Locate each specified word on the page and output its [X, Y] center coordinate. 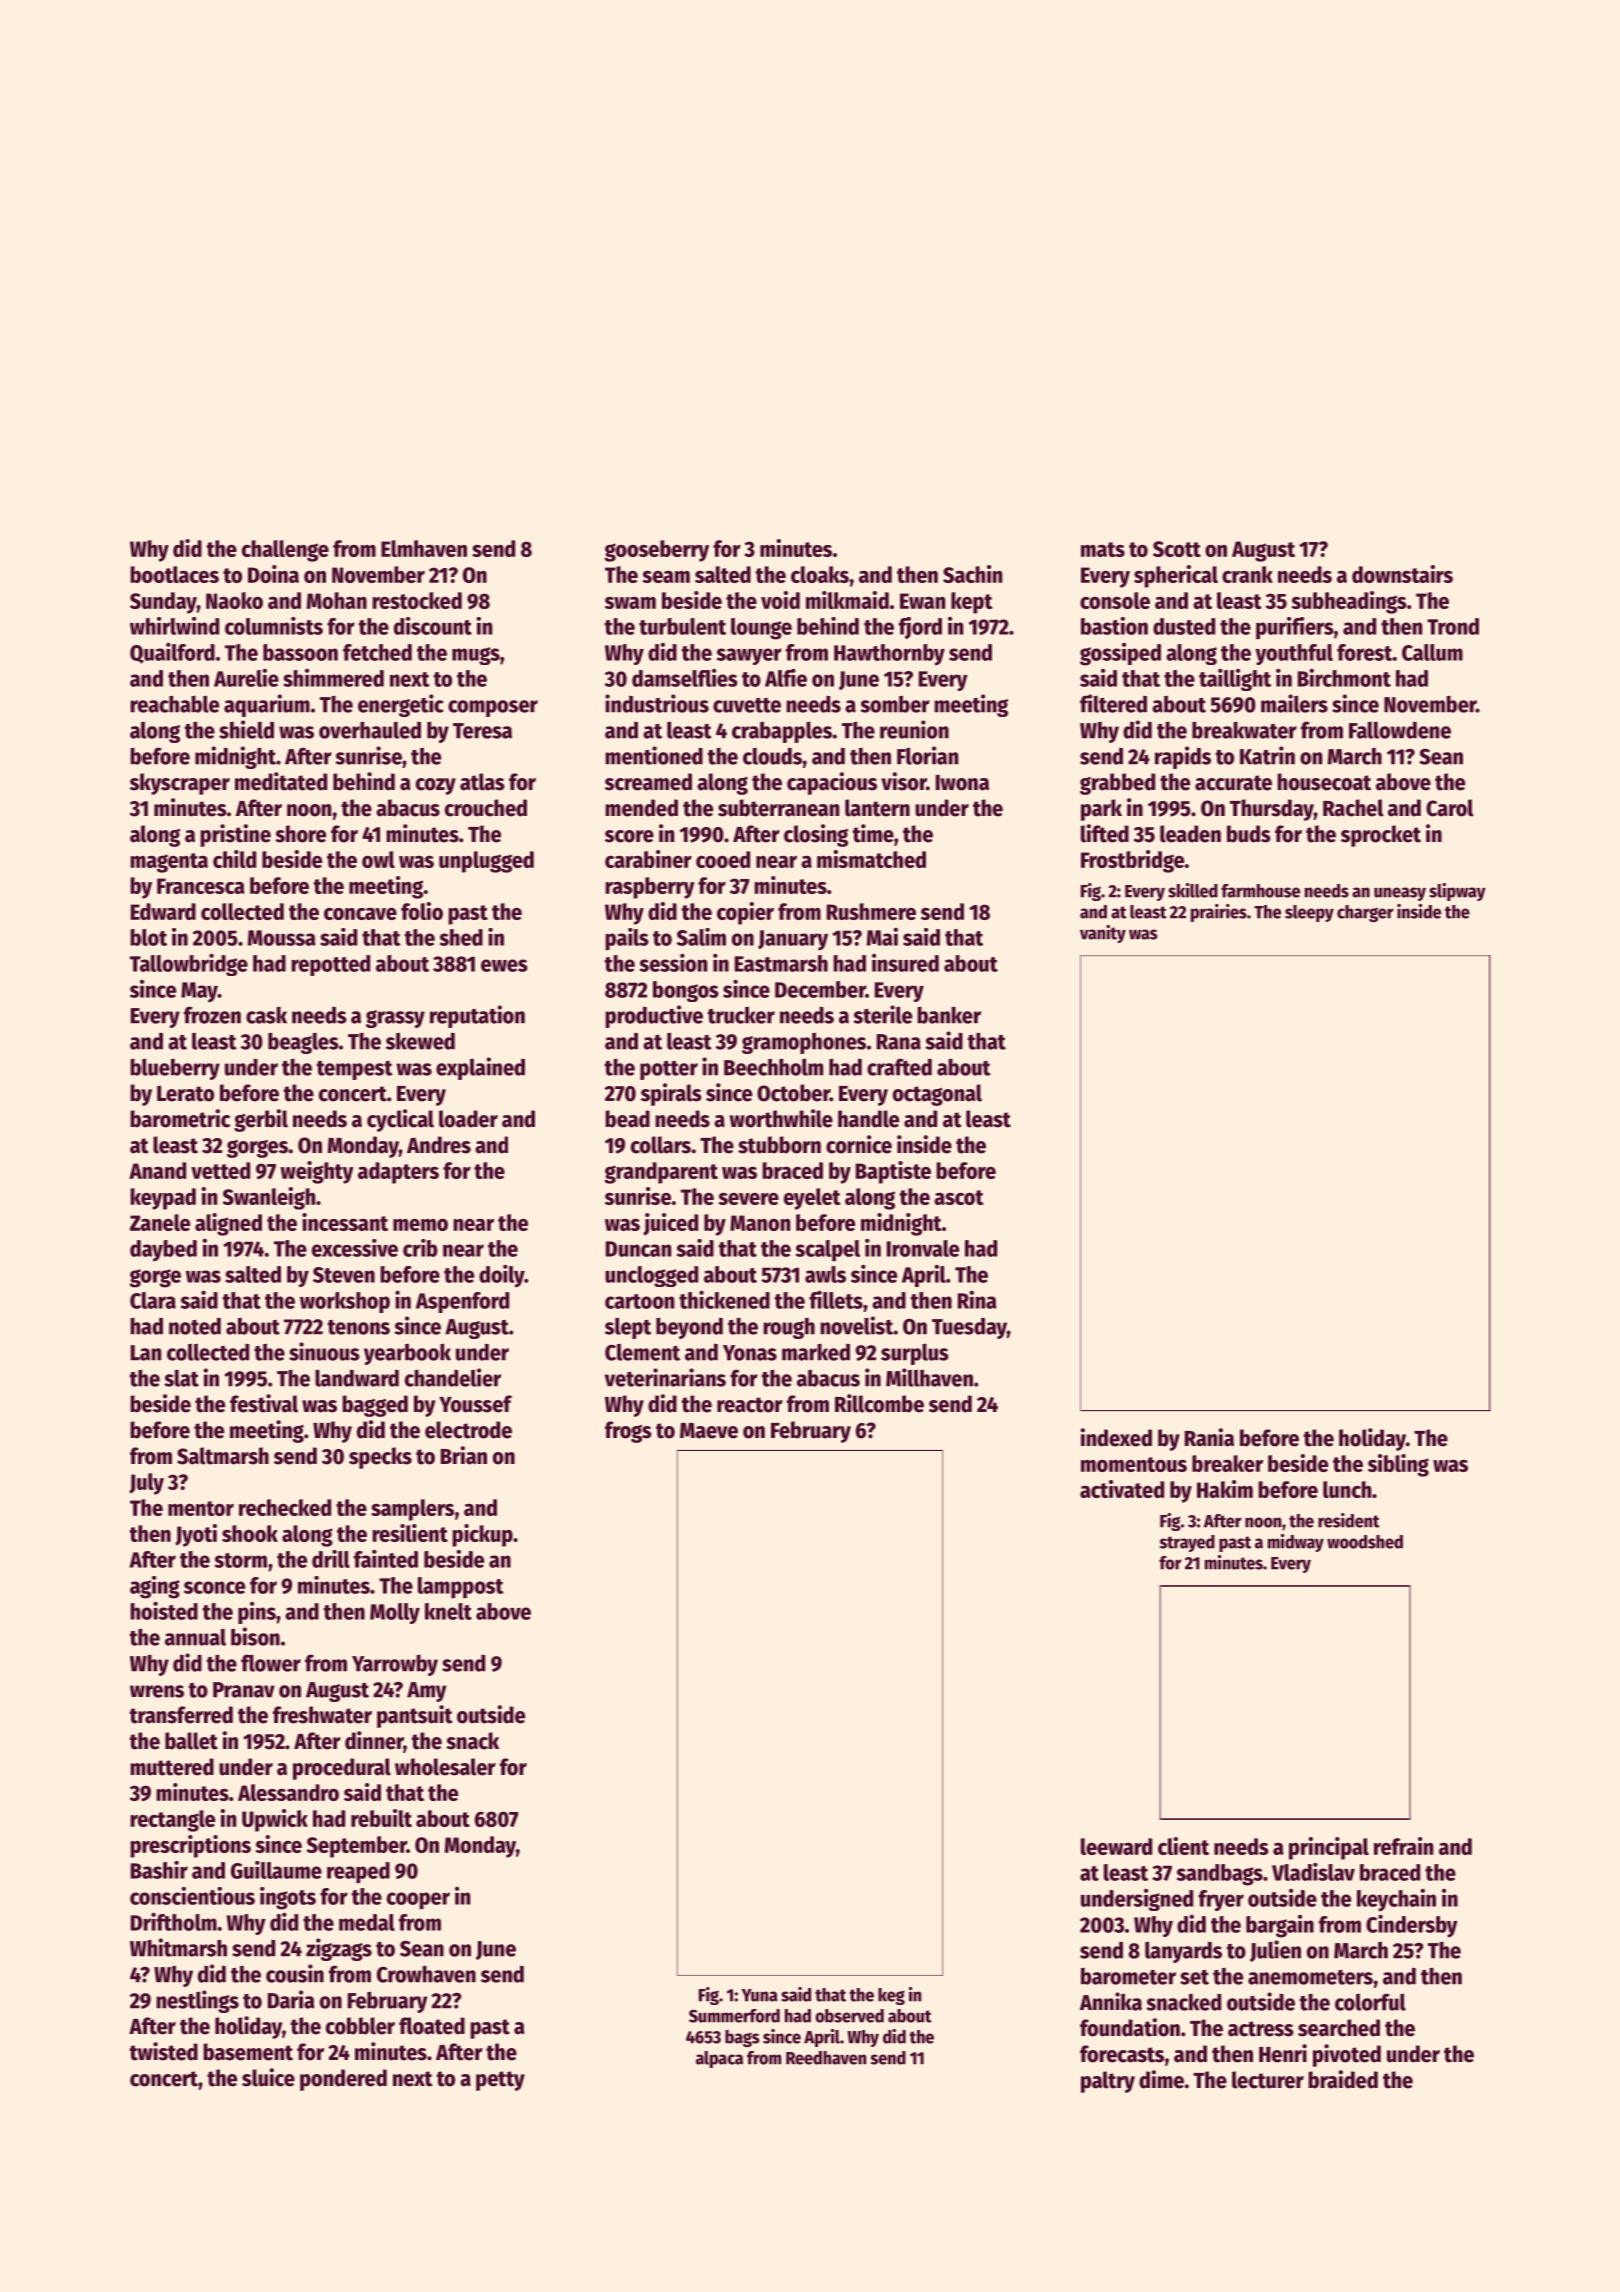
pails [627, 939]
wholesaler [445, 1767]
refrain [1404, 1846]
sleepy [1309, 913]
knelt [448, 1611]
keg [891, 1996]
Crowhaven [426, 1974]
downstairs [1402, 574]
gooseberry [656, 551]
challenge [285, 551]
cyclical [400, 1120]
